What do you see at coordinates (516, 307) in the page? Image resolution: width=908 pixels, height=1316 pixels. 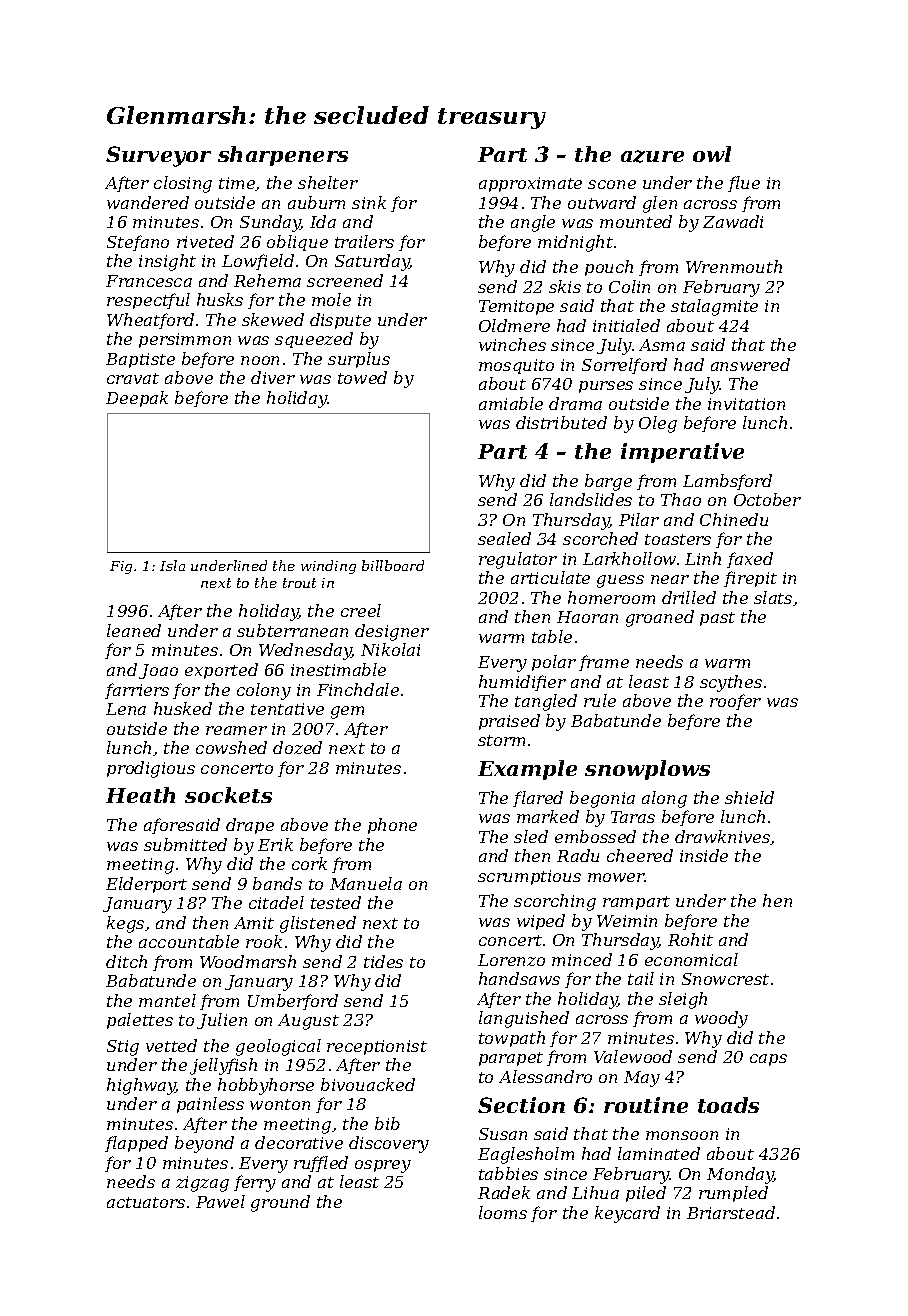 I see `Temitope` at bounding box center [516, 307].
